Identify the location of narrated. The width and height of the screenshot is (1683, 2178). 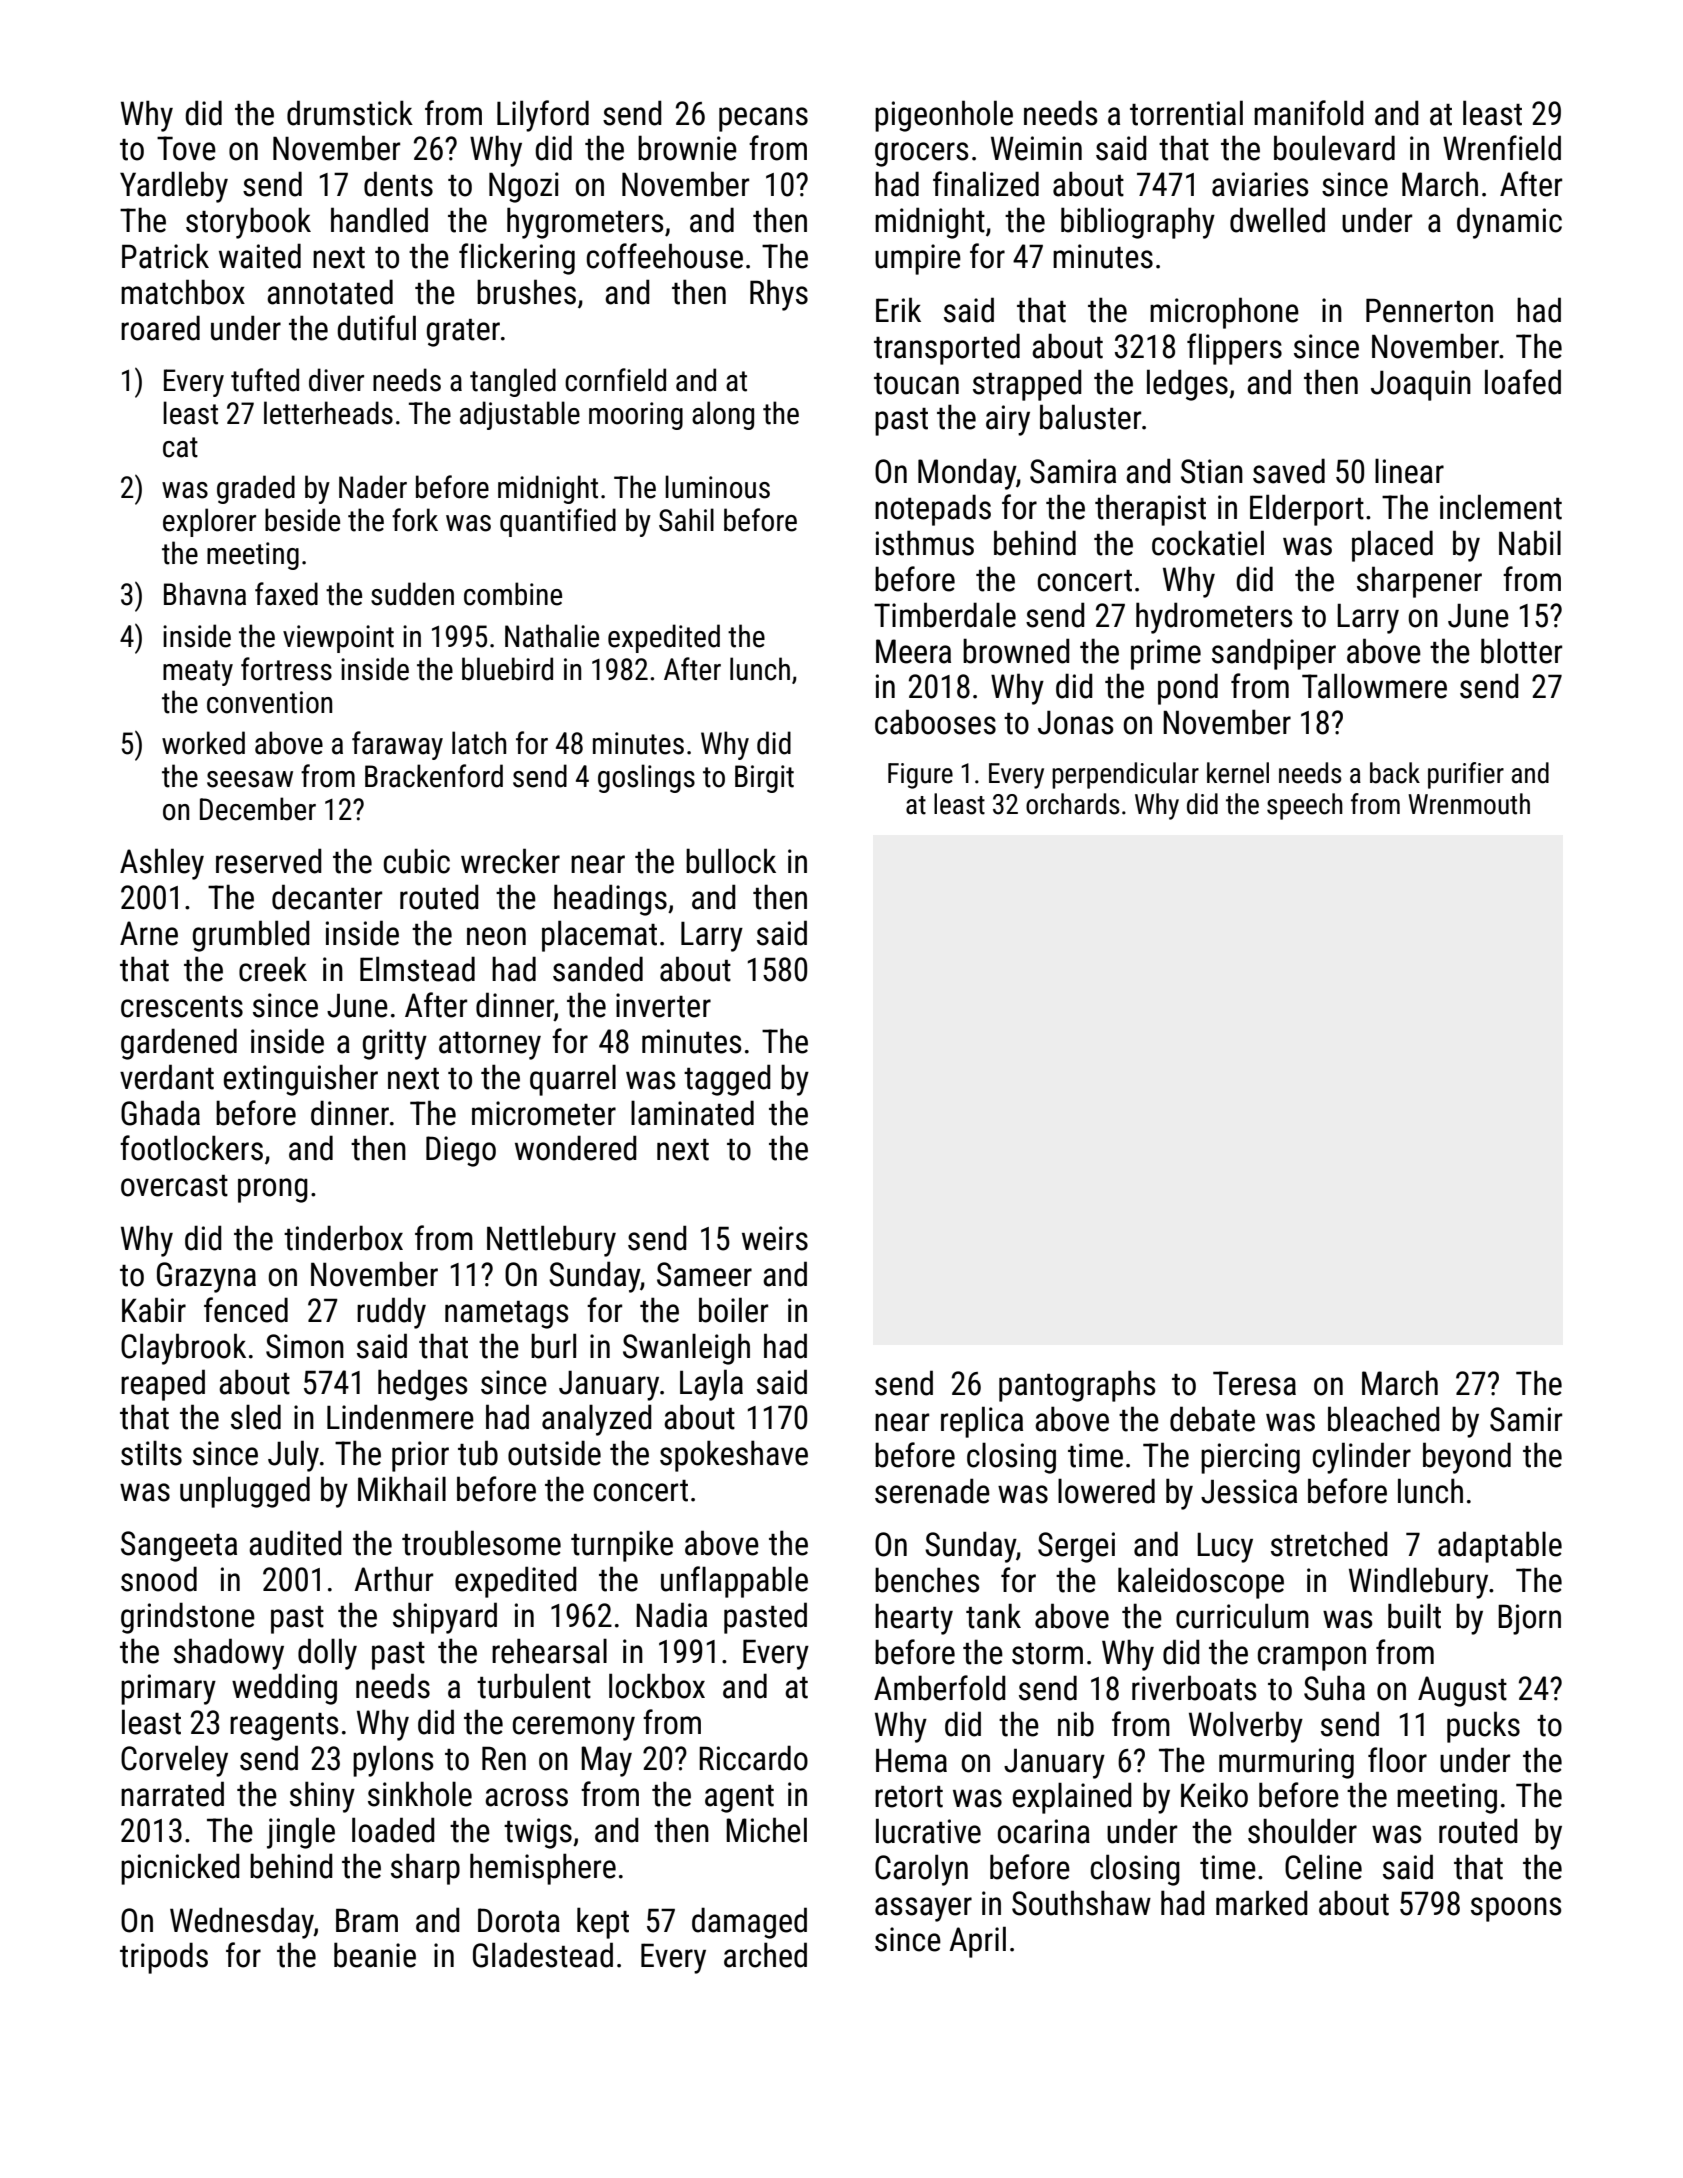
(172, 1794).
